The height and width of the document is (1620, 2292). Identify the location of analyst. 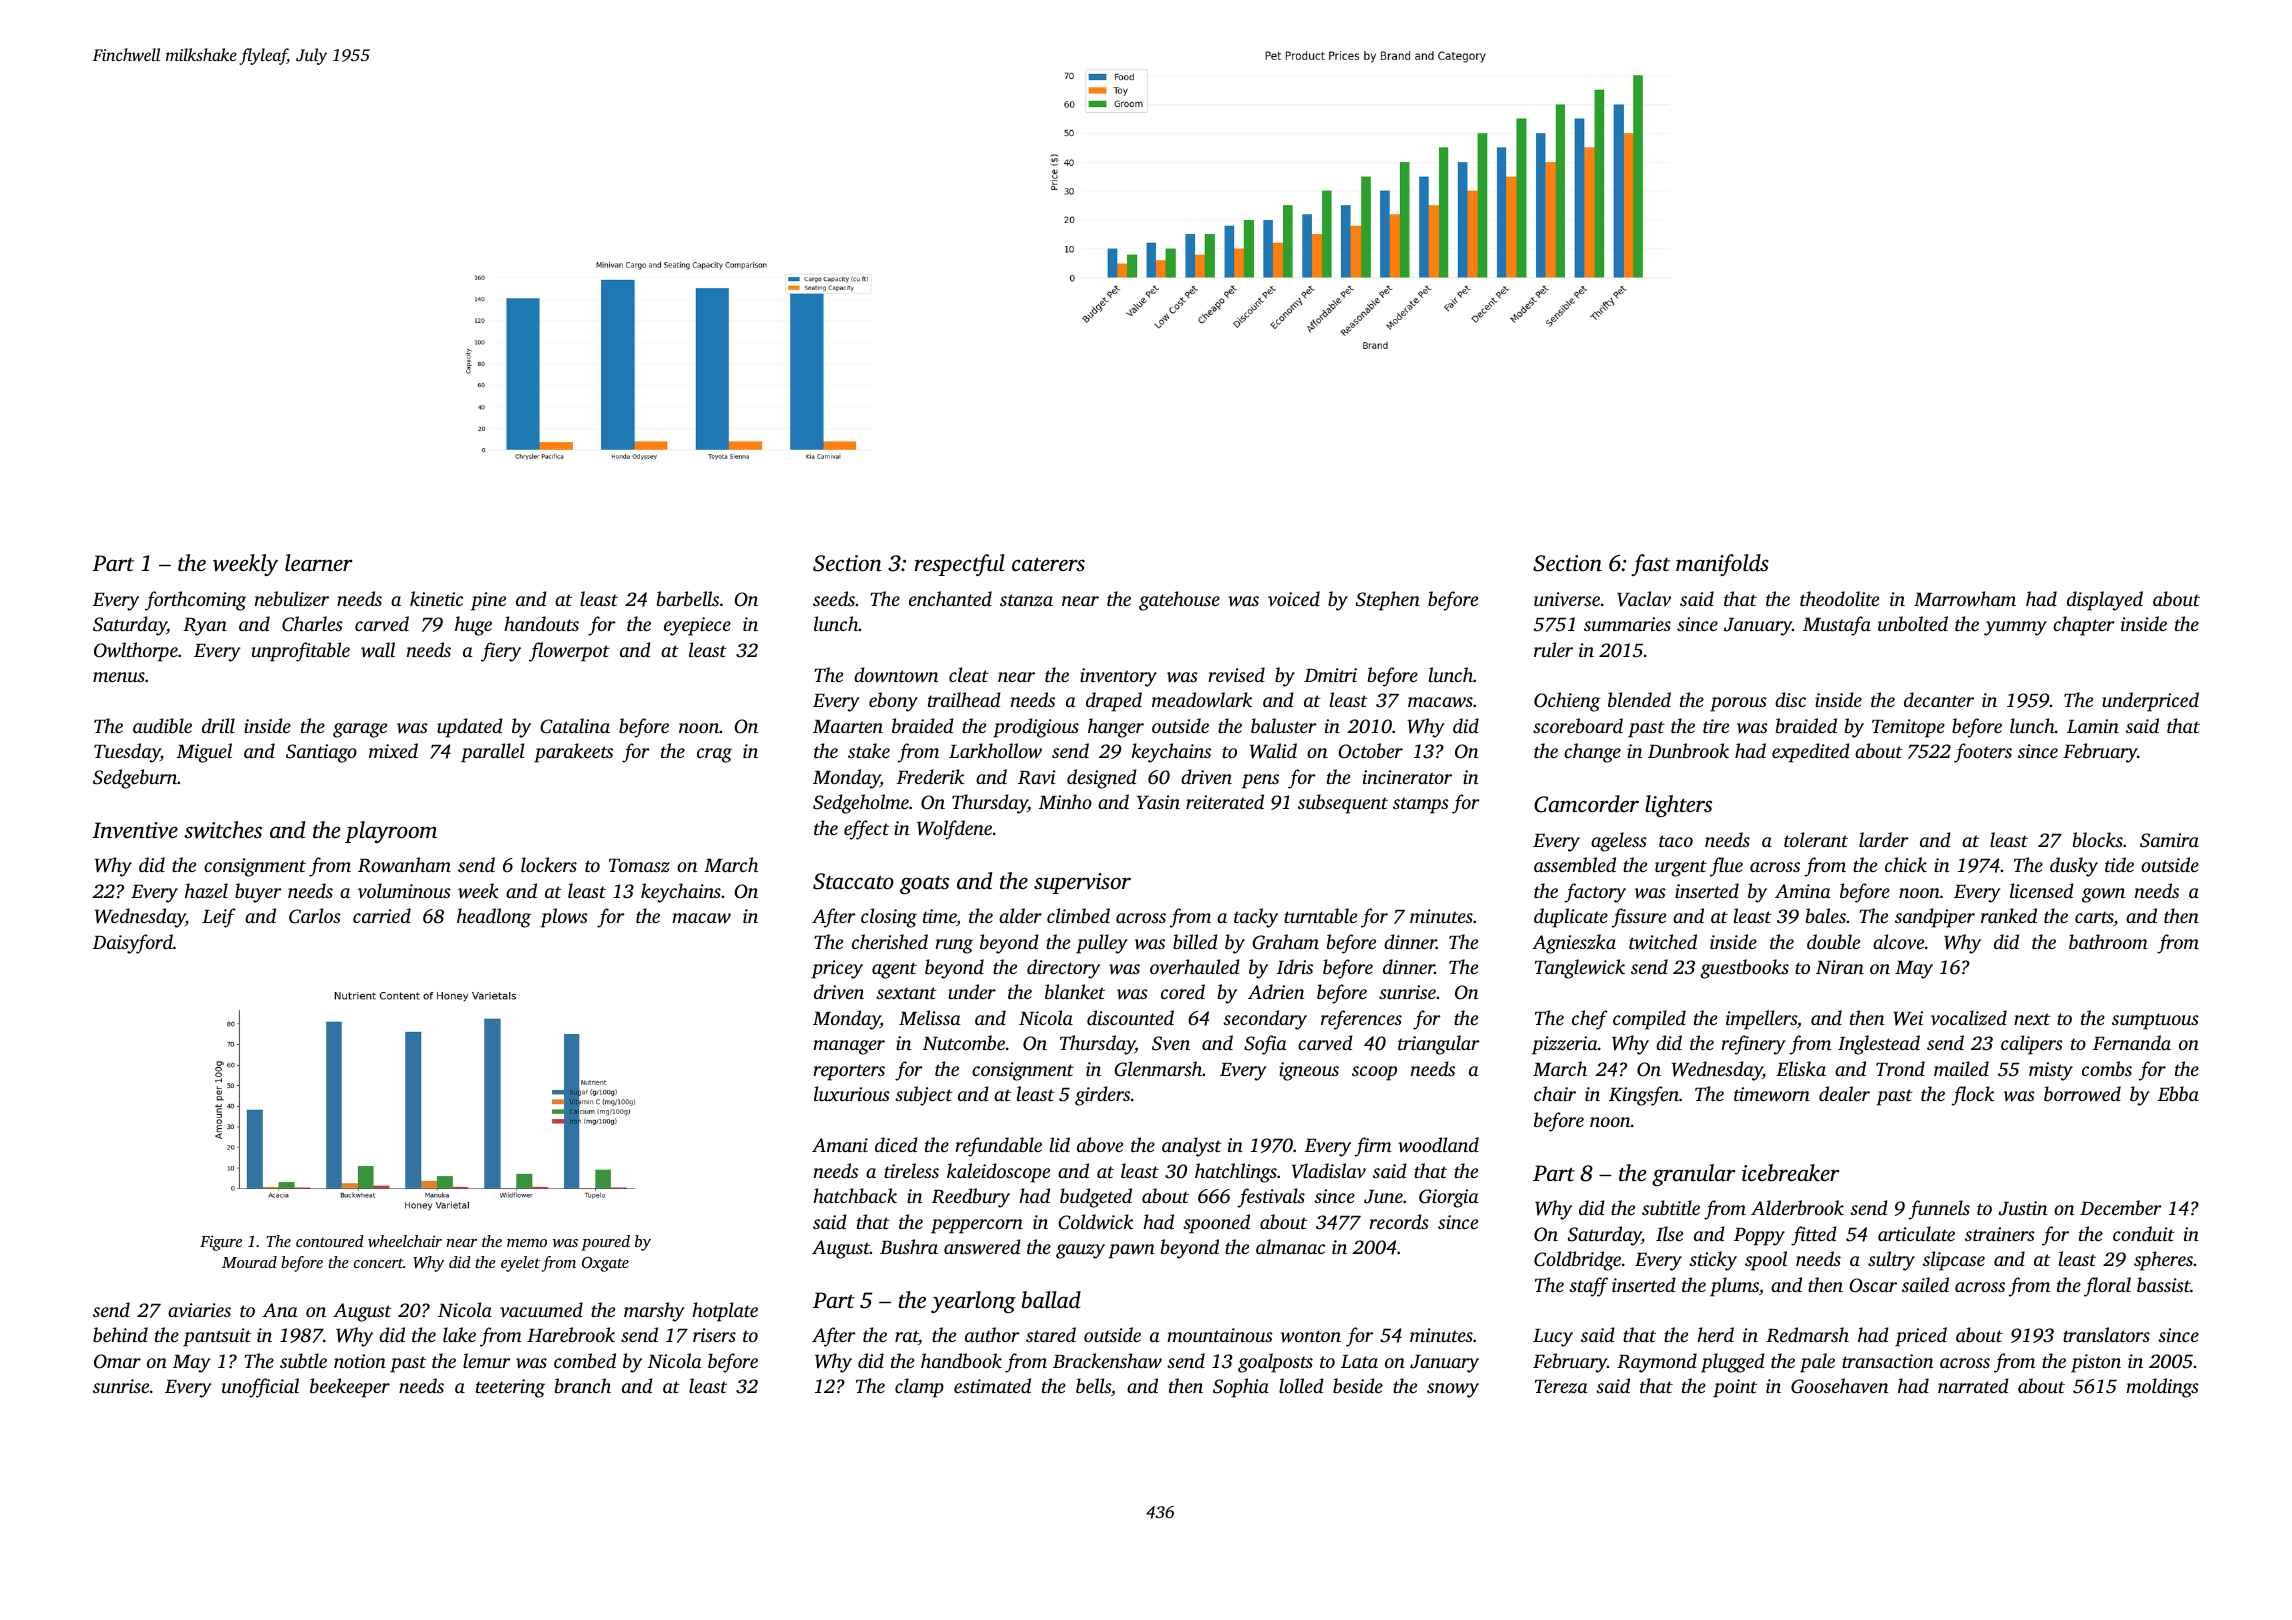
(1192, 1147).
